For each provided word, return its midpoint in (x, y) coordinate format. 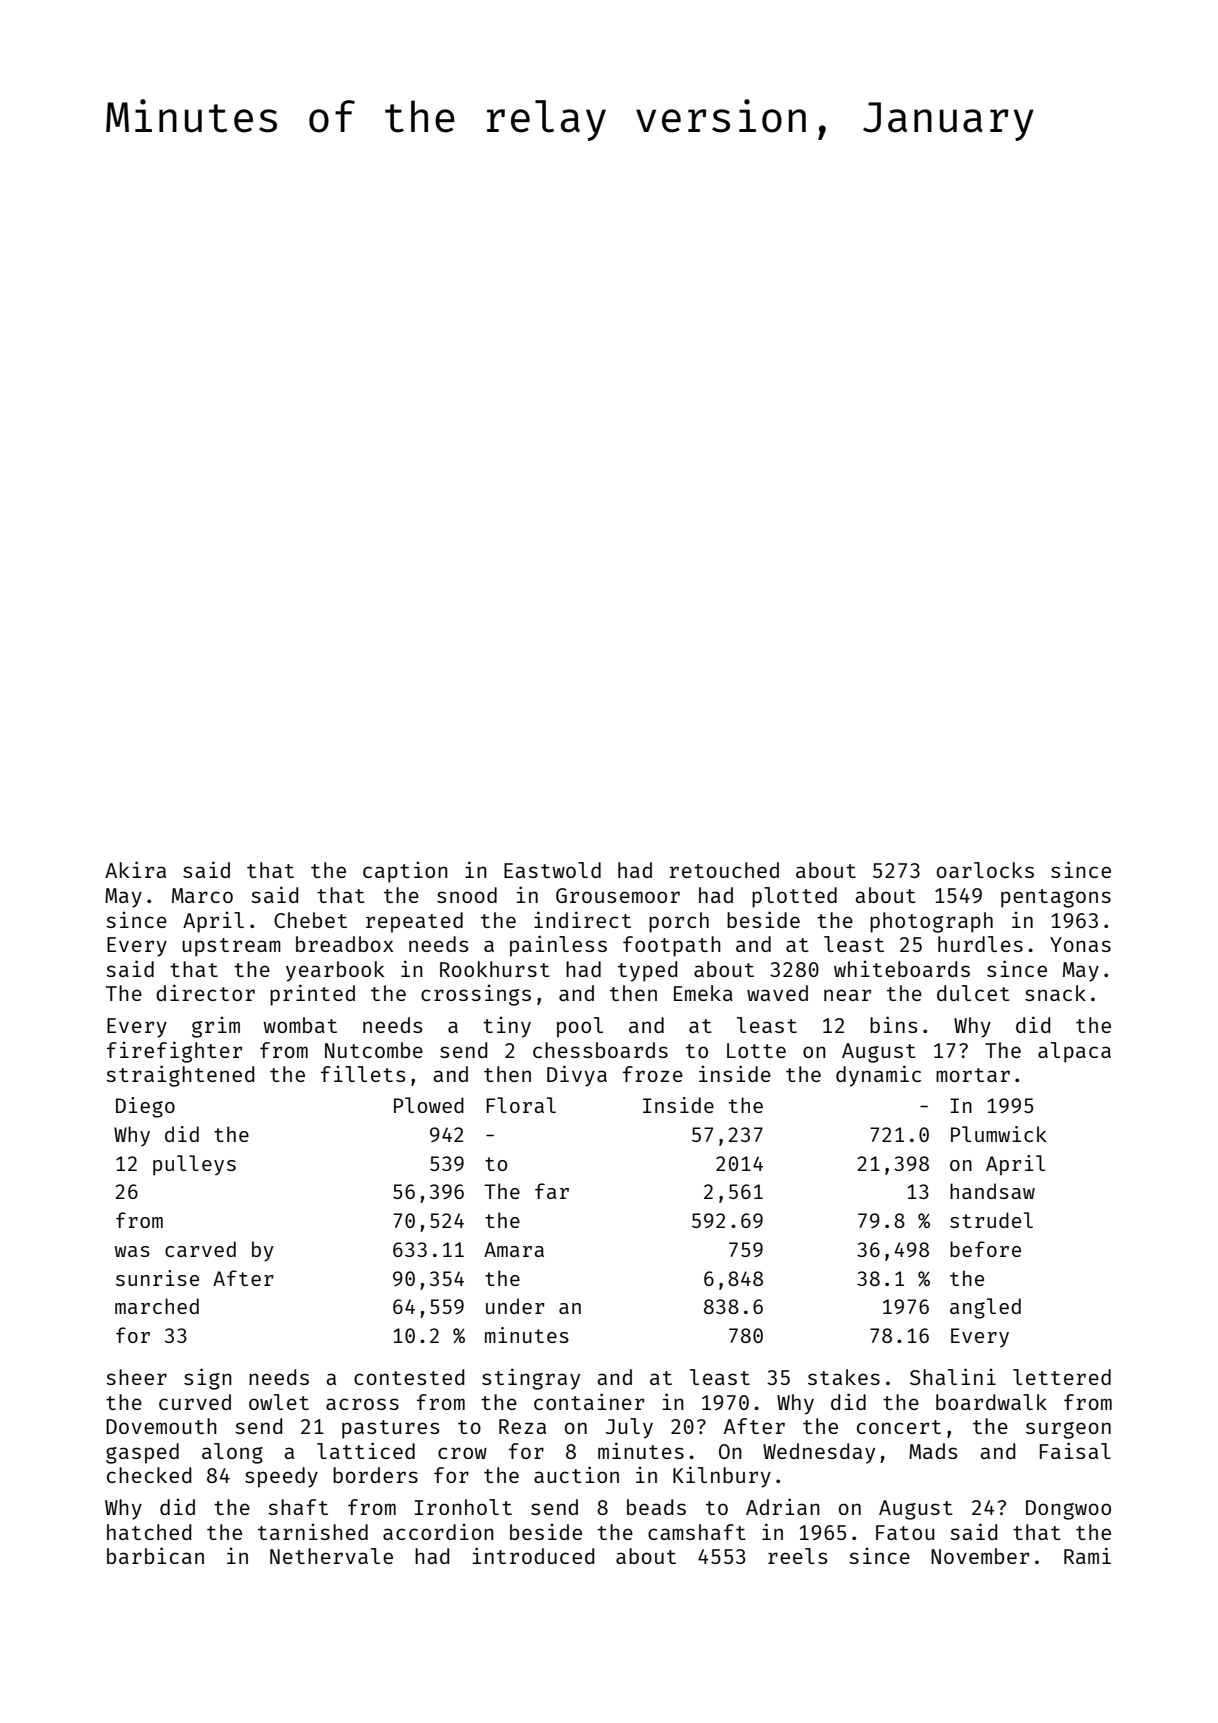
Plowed (429, 1105)
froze (653, 1074)
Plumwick (999, 1134)
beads (656, 1507)
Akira (135, 869)
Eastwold (552, 870)
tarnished (313, 1531)
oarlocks (985, 870)
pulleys (194, 1165)
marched (157, 1306)
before (985, 1249)
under (515, 1306)
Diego (145, 1107)
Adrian (783, 1506)
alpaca (1074, 1052)
